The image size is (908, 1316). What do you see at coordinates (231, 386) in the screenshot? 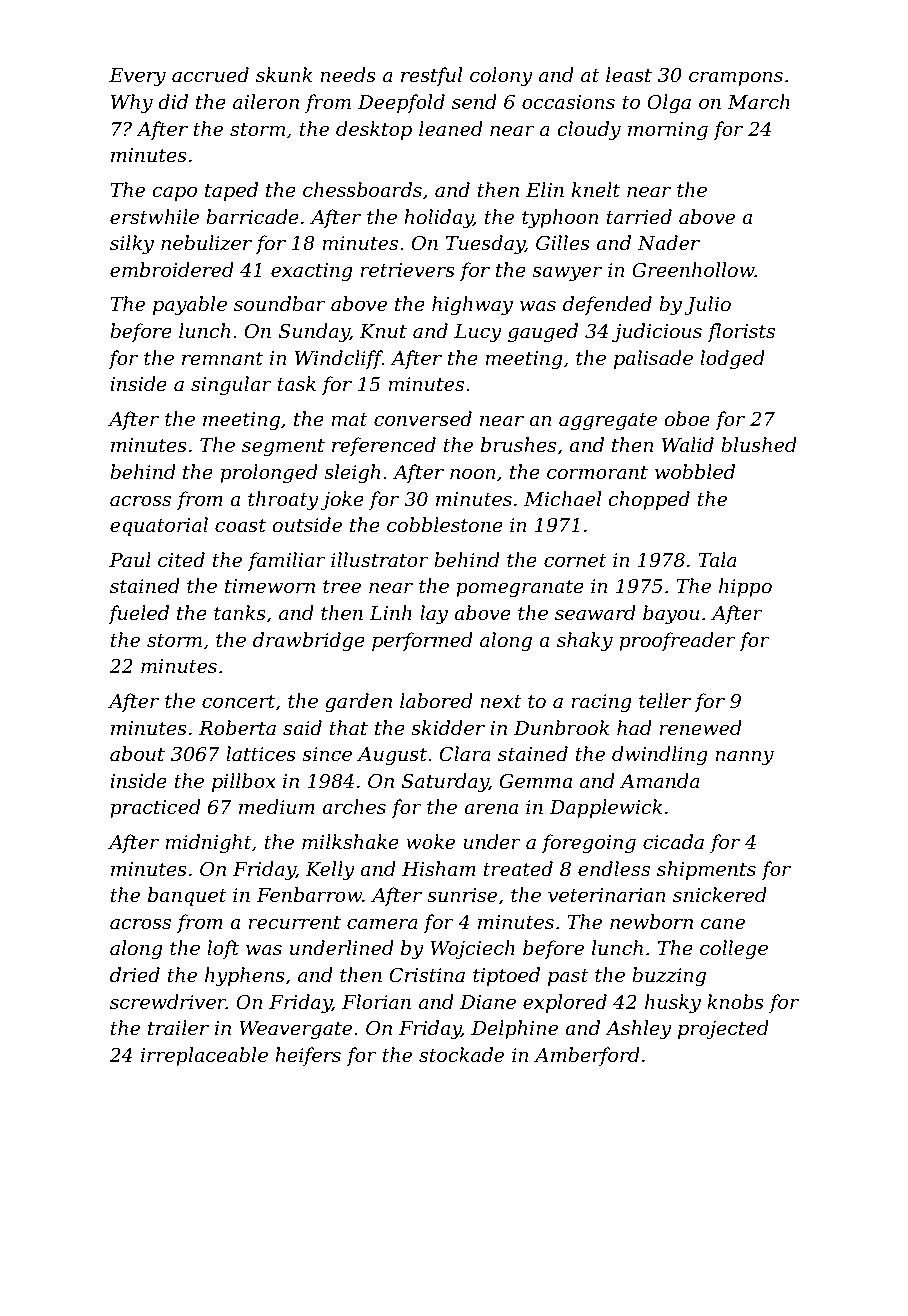
I see `singular` at bounding box center [231, 386].
